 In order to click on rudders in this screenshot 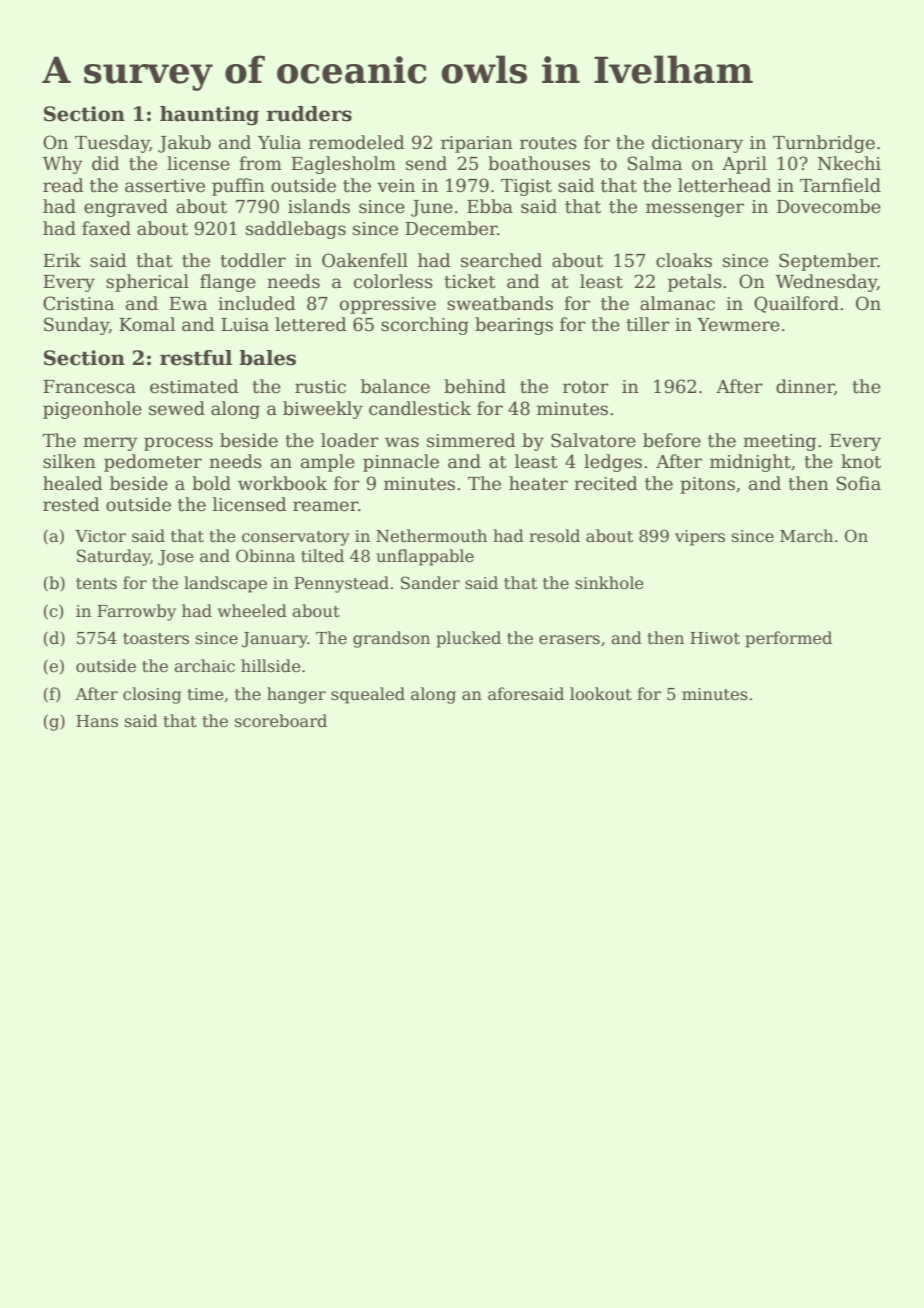, I will do `click(309, 114)`.
